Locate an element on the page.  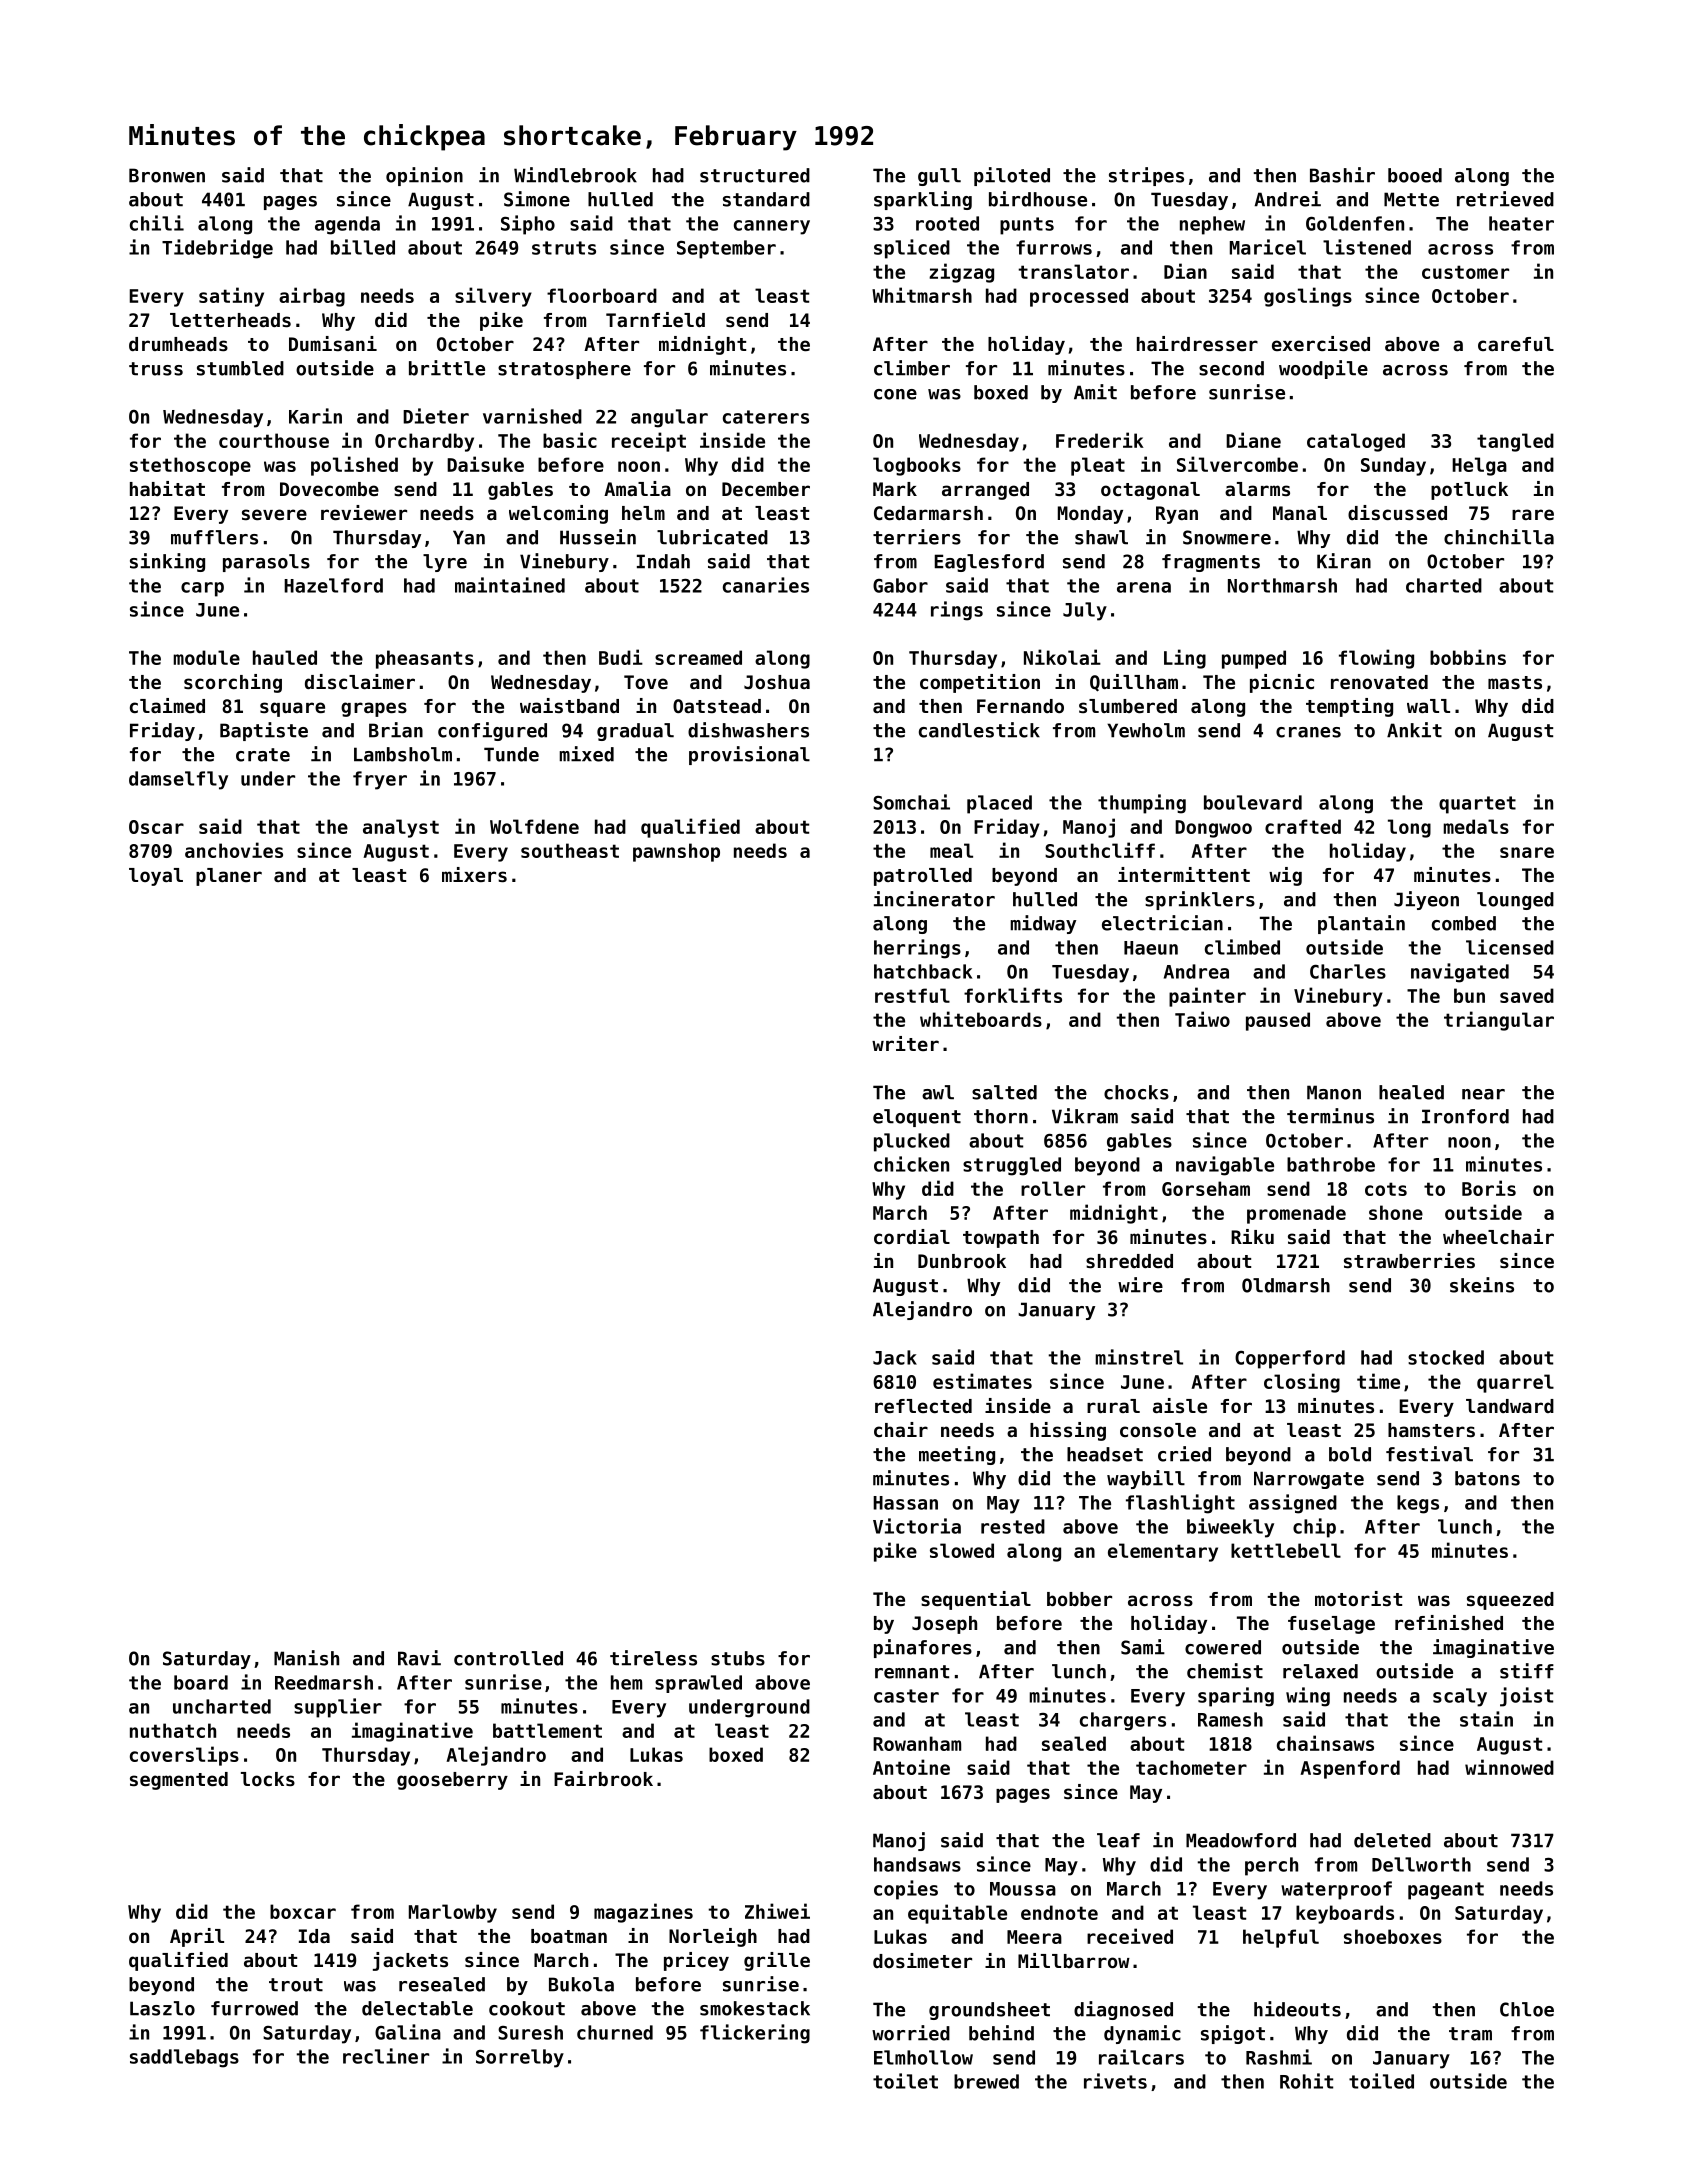
Meadowford is located at coordinates (1241, 1840).
